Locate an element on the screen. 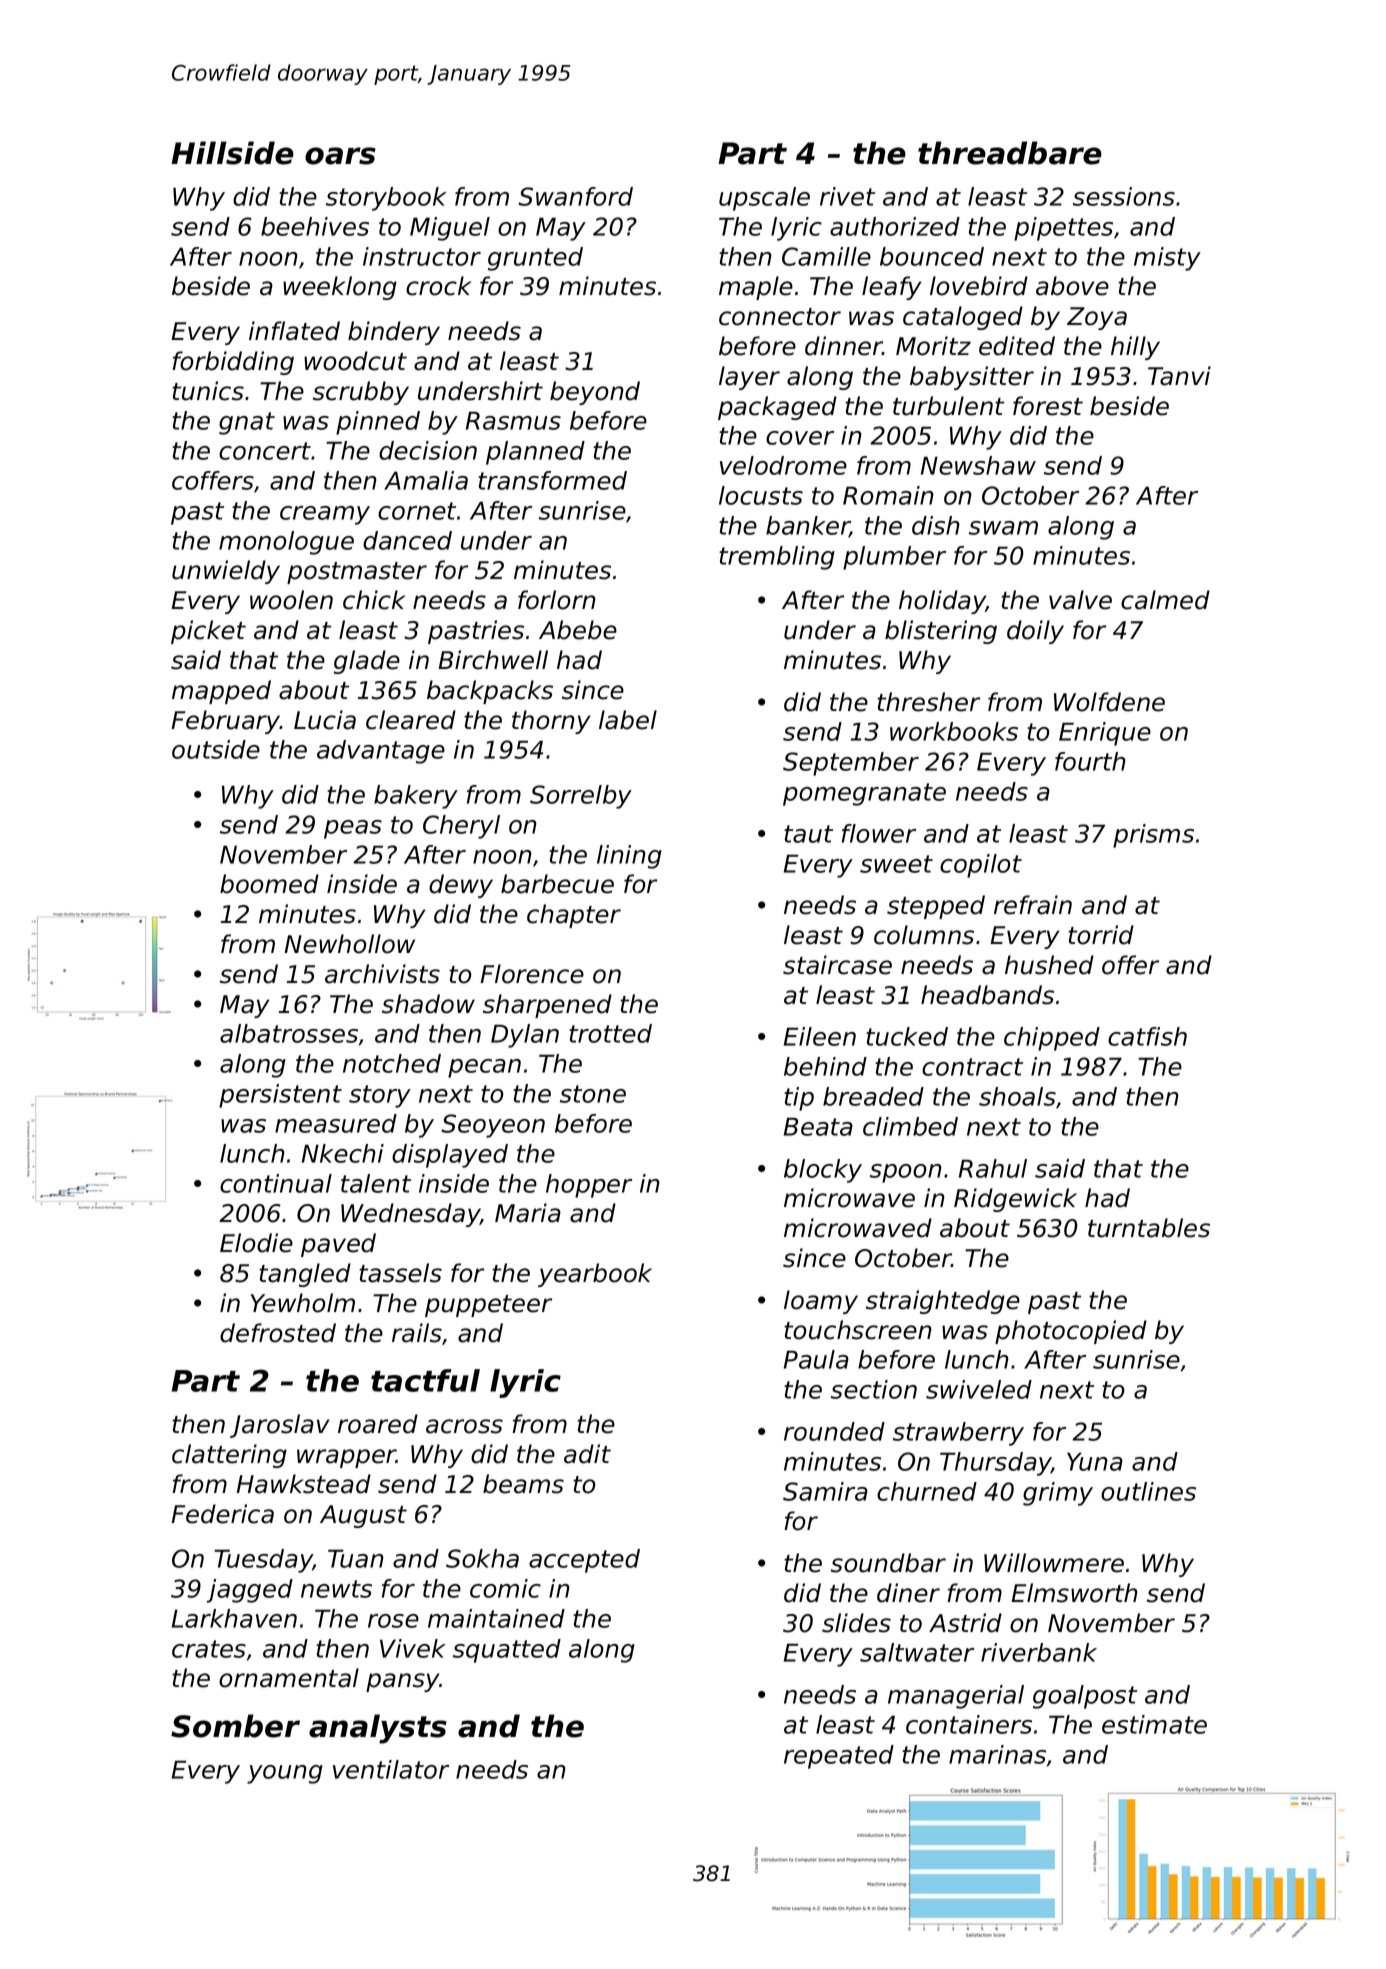 The height and width of the screenshot is (1969, 1386). oars is located at coordinates (340, 156).
